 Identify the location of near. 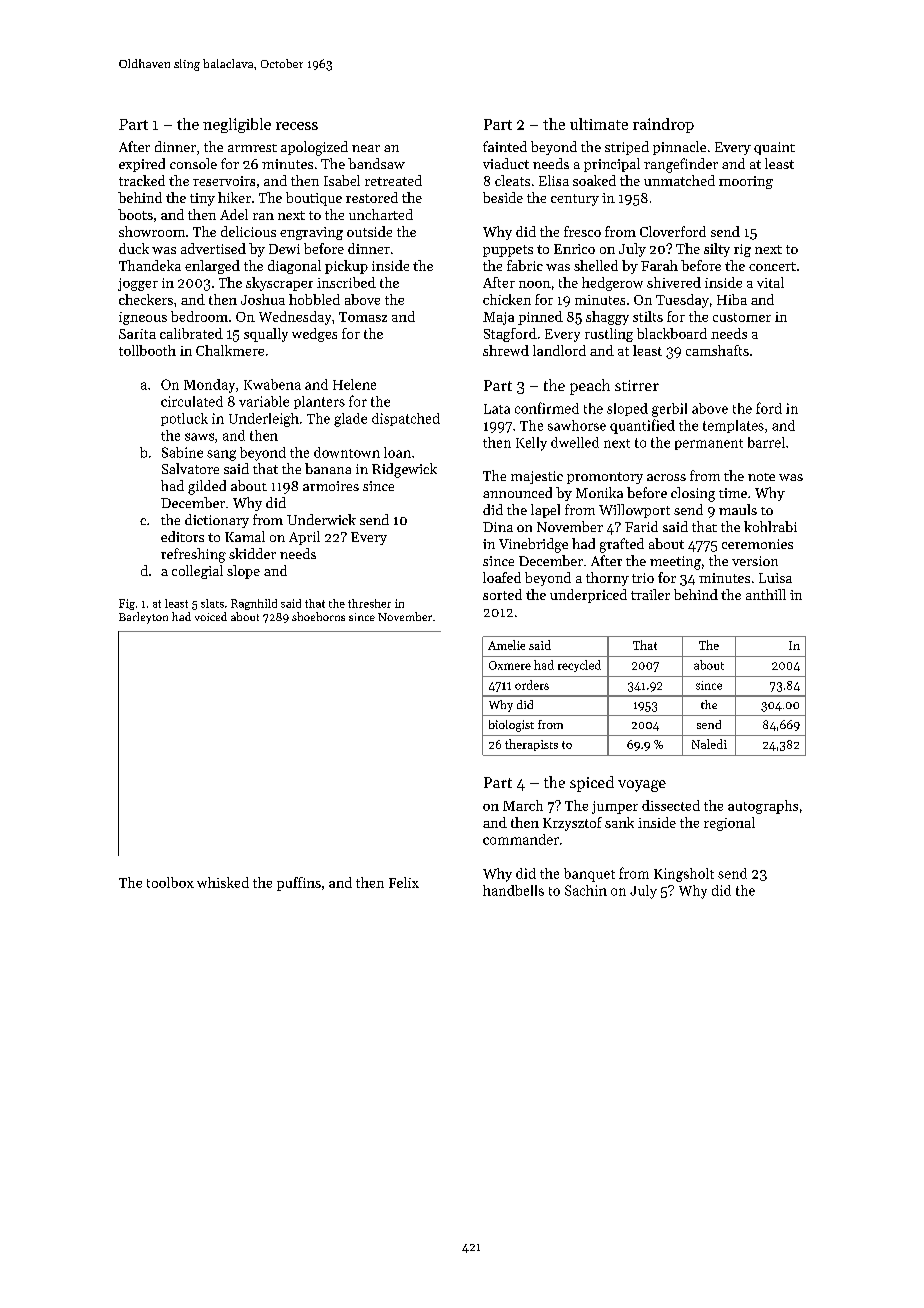
(366, 148).
